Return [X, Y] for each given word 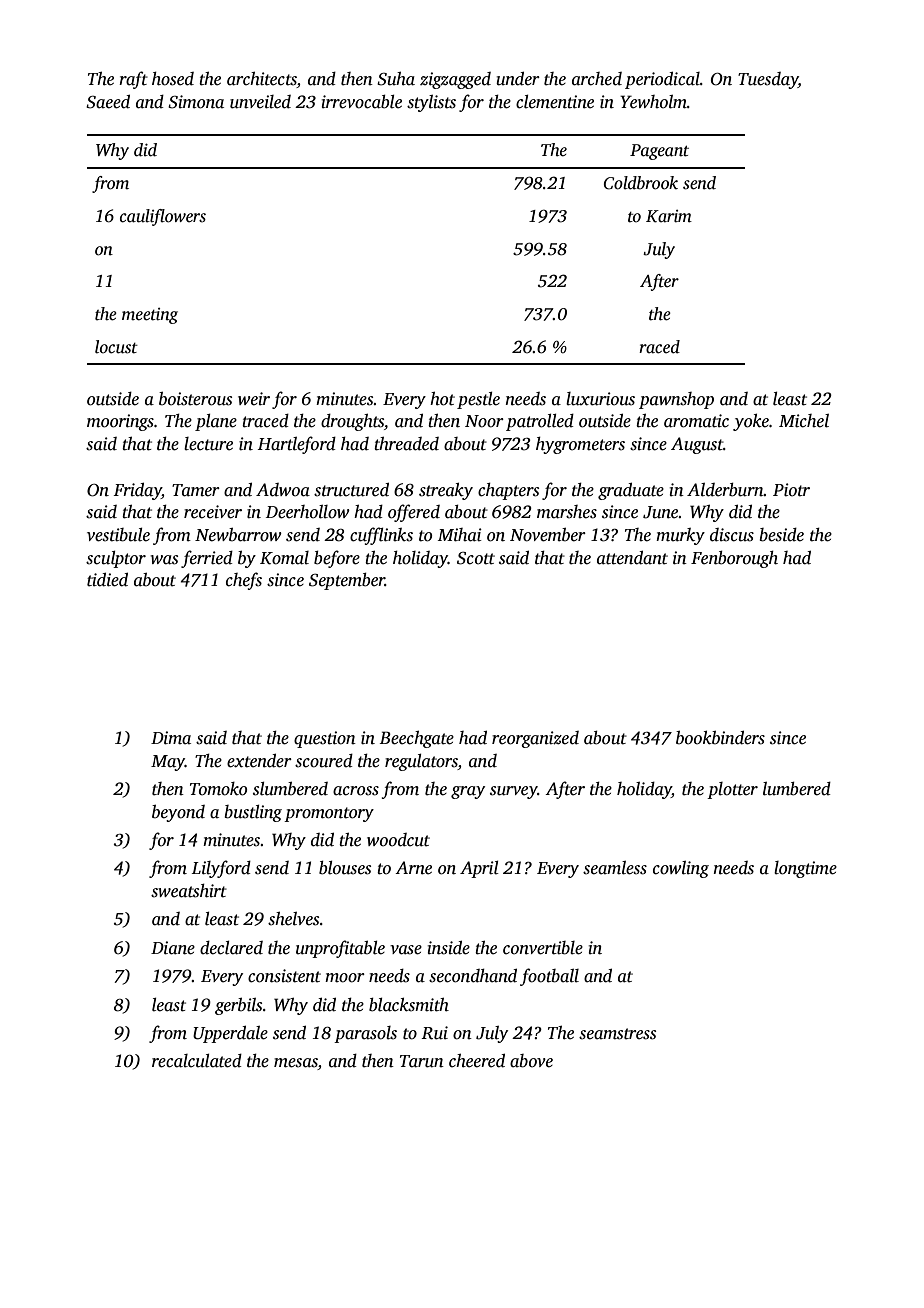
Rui [434, 1033]
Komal [284, 558]
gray [468, 792]
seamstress [617, 1034]
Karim [669, 216]
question [325, 739]
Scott [476, 558]
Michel [804, 421]
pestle [478, 400]
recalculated [197, 1061]
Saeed [108, 102]
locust [116, 347]
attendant [632, 558]
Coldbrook [641, 183]
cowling [681, 869]
